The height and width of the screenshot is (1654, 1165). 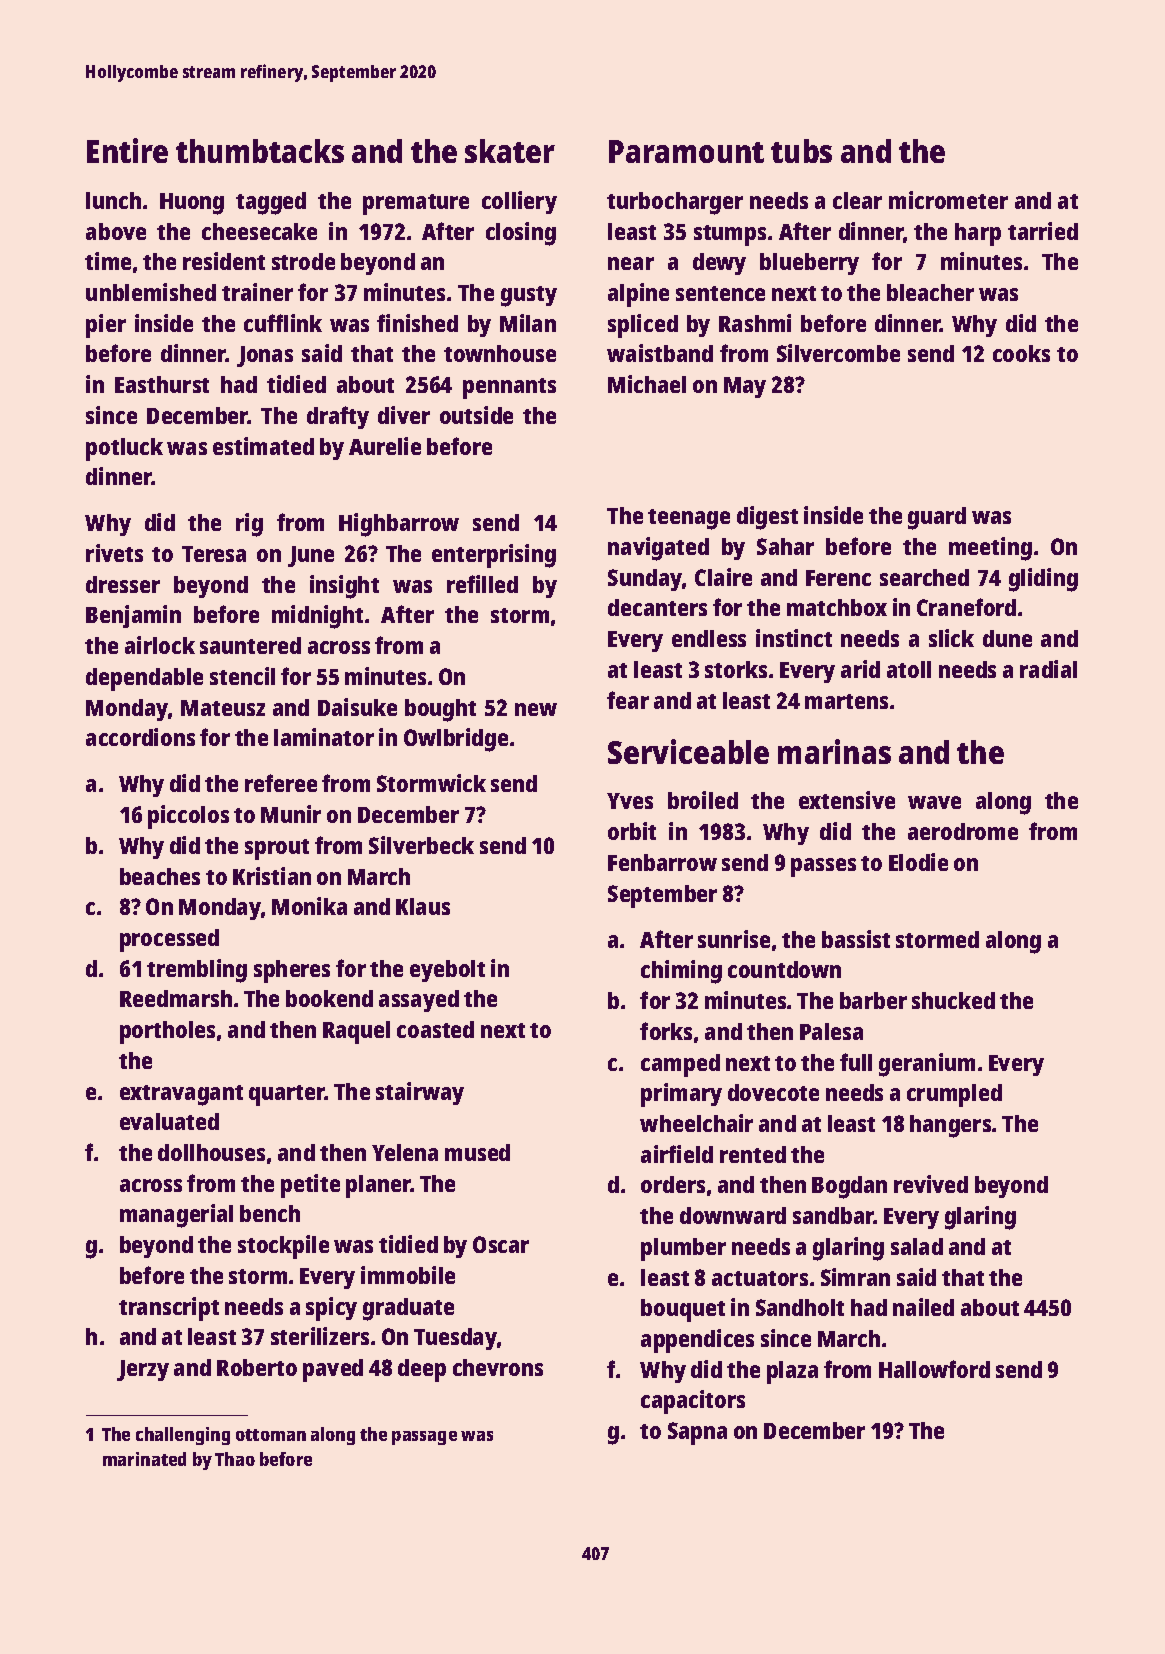 I want to click on enterprising, so click(x=494, y=556).
